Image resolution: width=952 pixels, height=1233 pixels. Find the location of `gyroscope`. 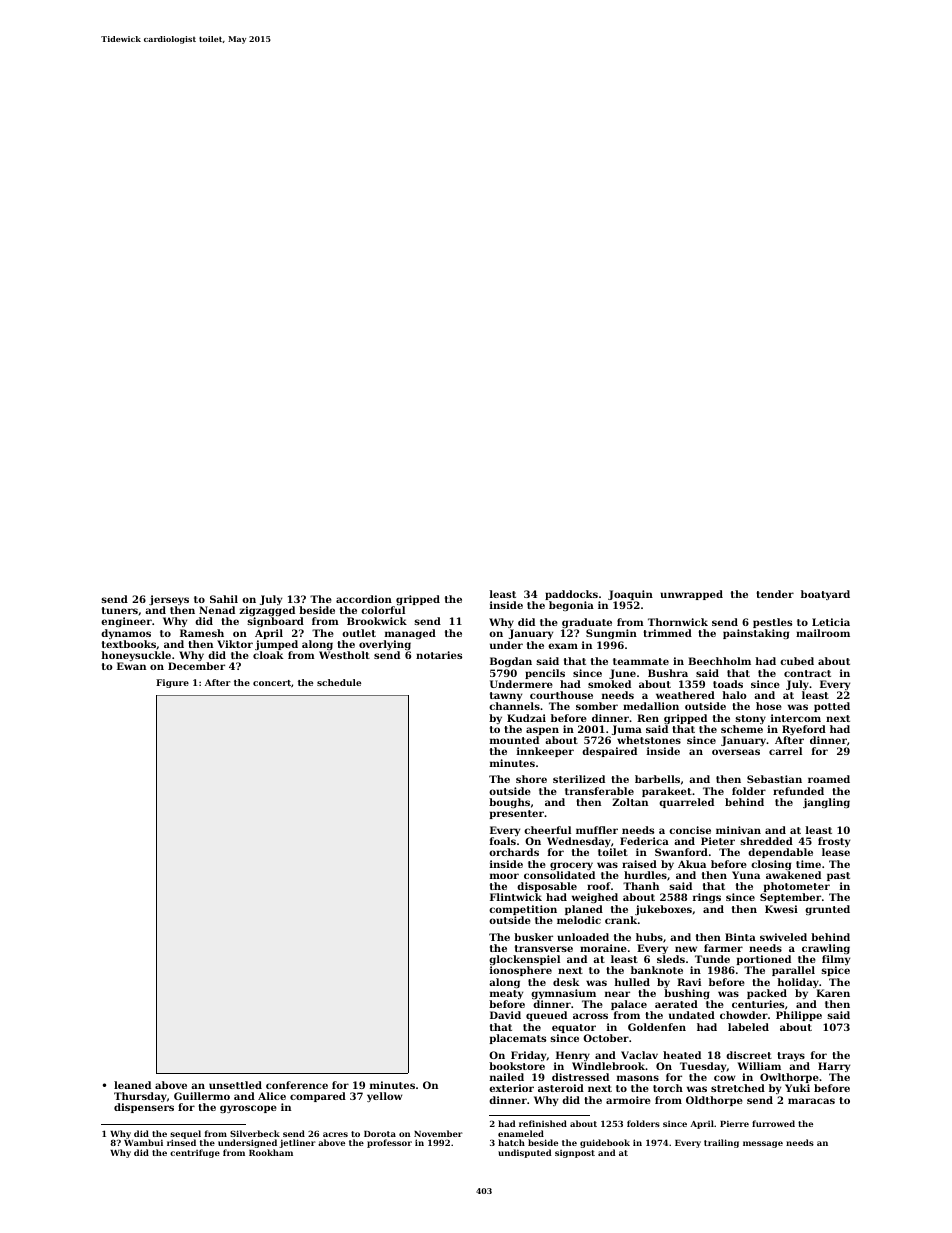

gyroscope is located at coordinates (248, 1109).
